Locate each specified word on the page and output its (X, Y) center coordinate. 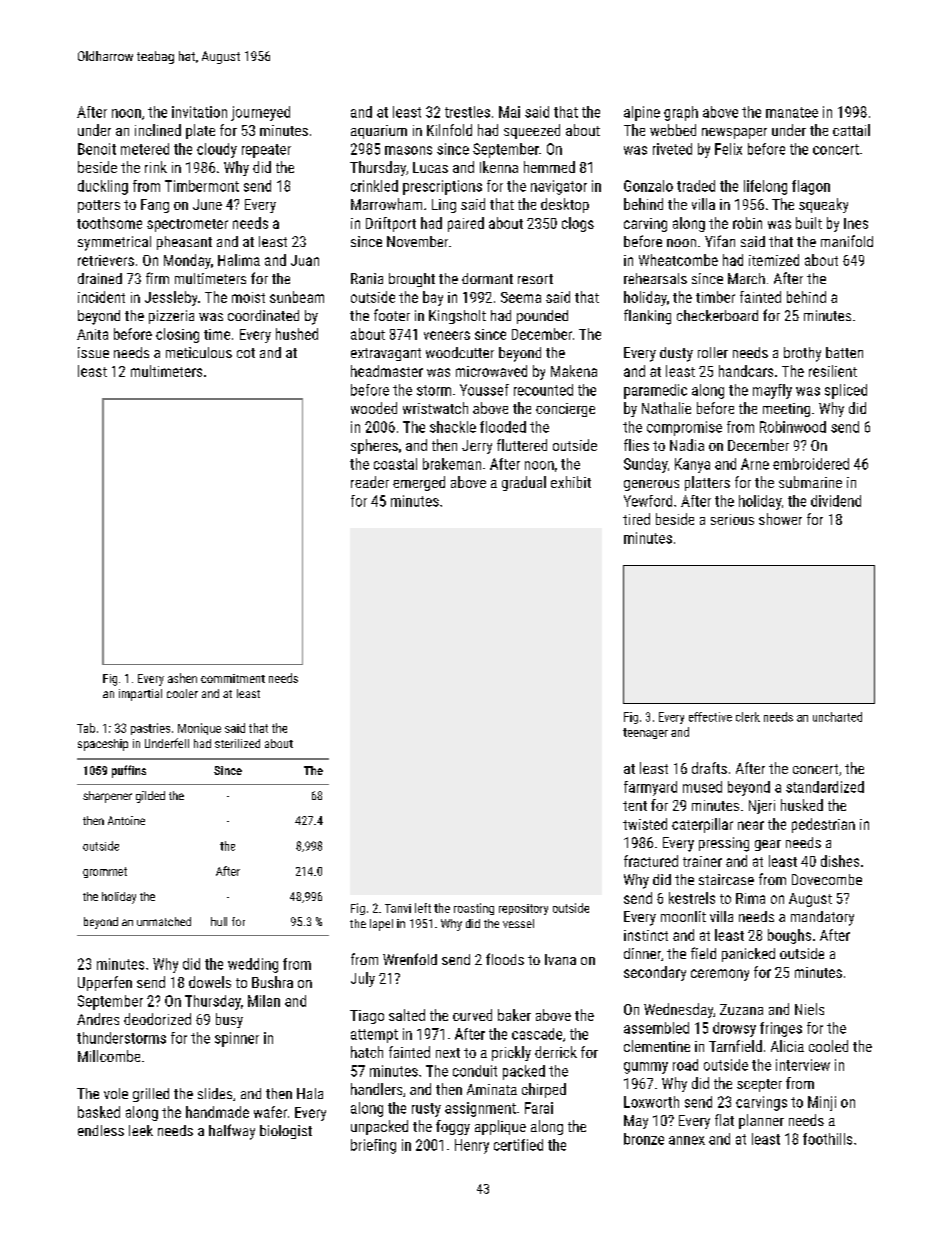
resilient (833, 371)
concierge (565, 410)
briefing (373, 1146)
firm (157, 278)
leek (141, 1130)
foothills (827, 1139)
